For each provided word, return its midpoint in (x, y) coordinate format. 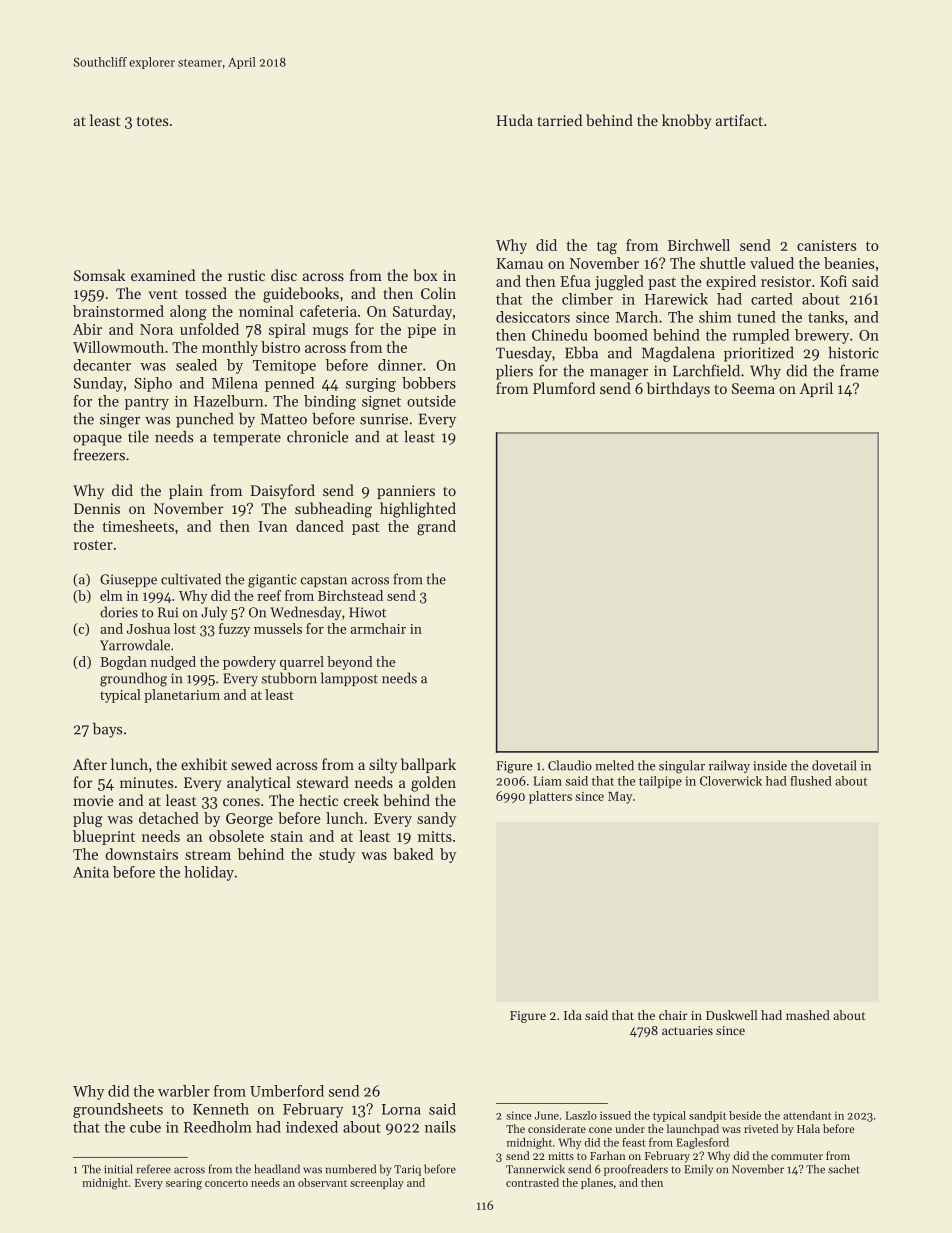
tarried (559, 120)
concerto (226, 1183)
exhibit (204, 764)
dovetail (834, 765)
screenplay (377, 1183)
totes (152, 121)
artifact (739, 120)
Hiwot (367, 612)
